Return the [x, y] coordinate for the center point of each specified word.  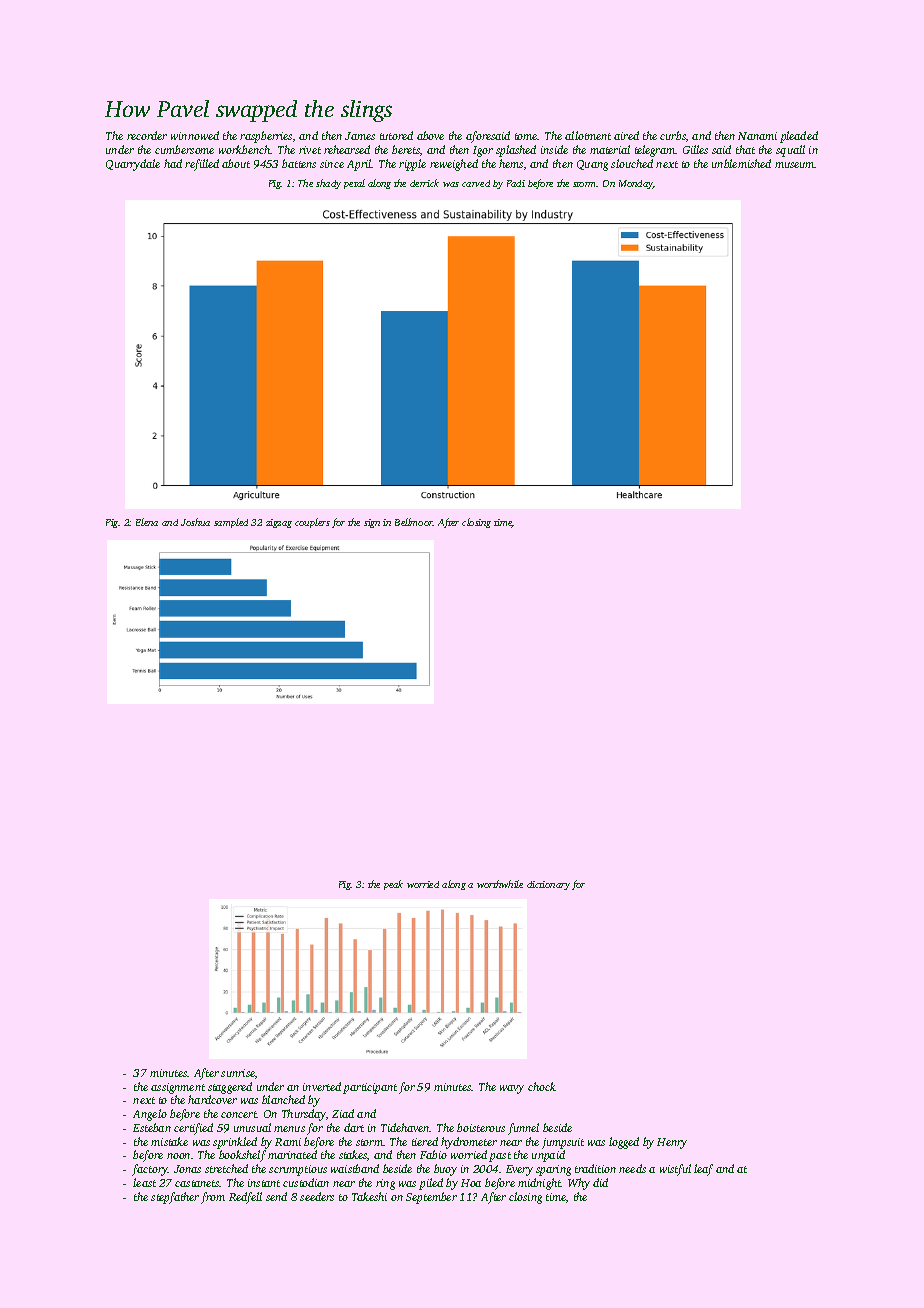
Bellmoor [414, 522]
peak [393, 885]
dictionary [548, 885]
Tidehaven [405, 1127]
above [430, 135]
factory [150, 1170]
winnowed [195, 135]
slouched [632, 163]
